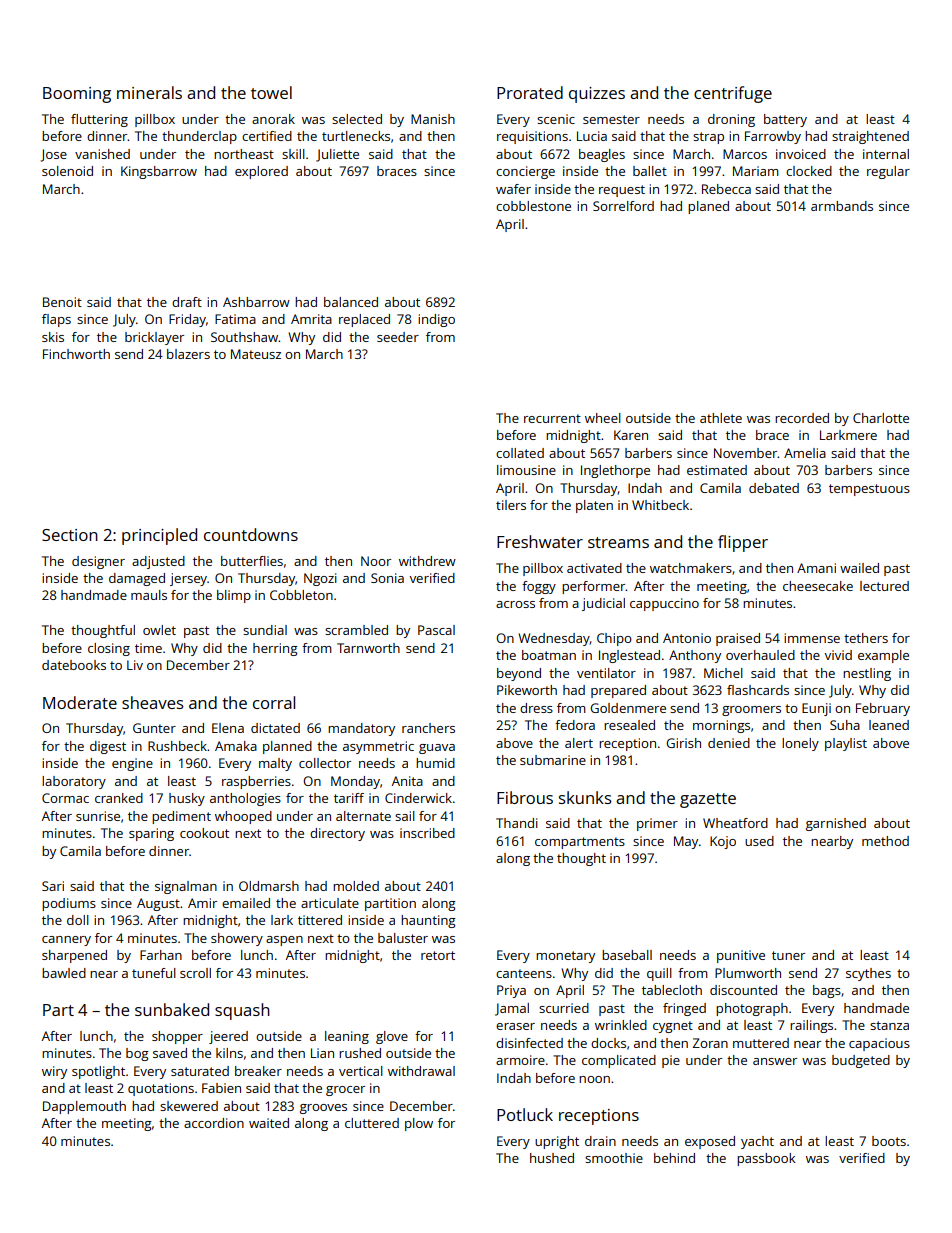 The height and width of the screenshot is (1233, 952). What do you see at coordinates (889, 1141) in the screenshot?
I see `boots` at bounding box center [889, 1141].
